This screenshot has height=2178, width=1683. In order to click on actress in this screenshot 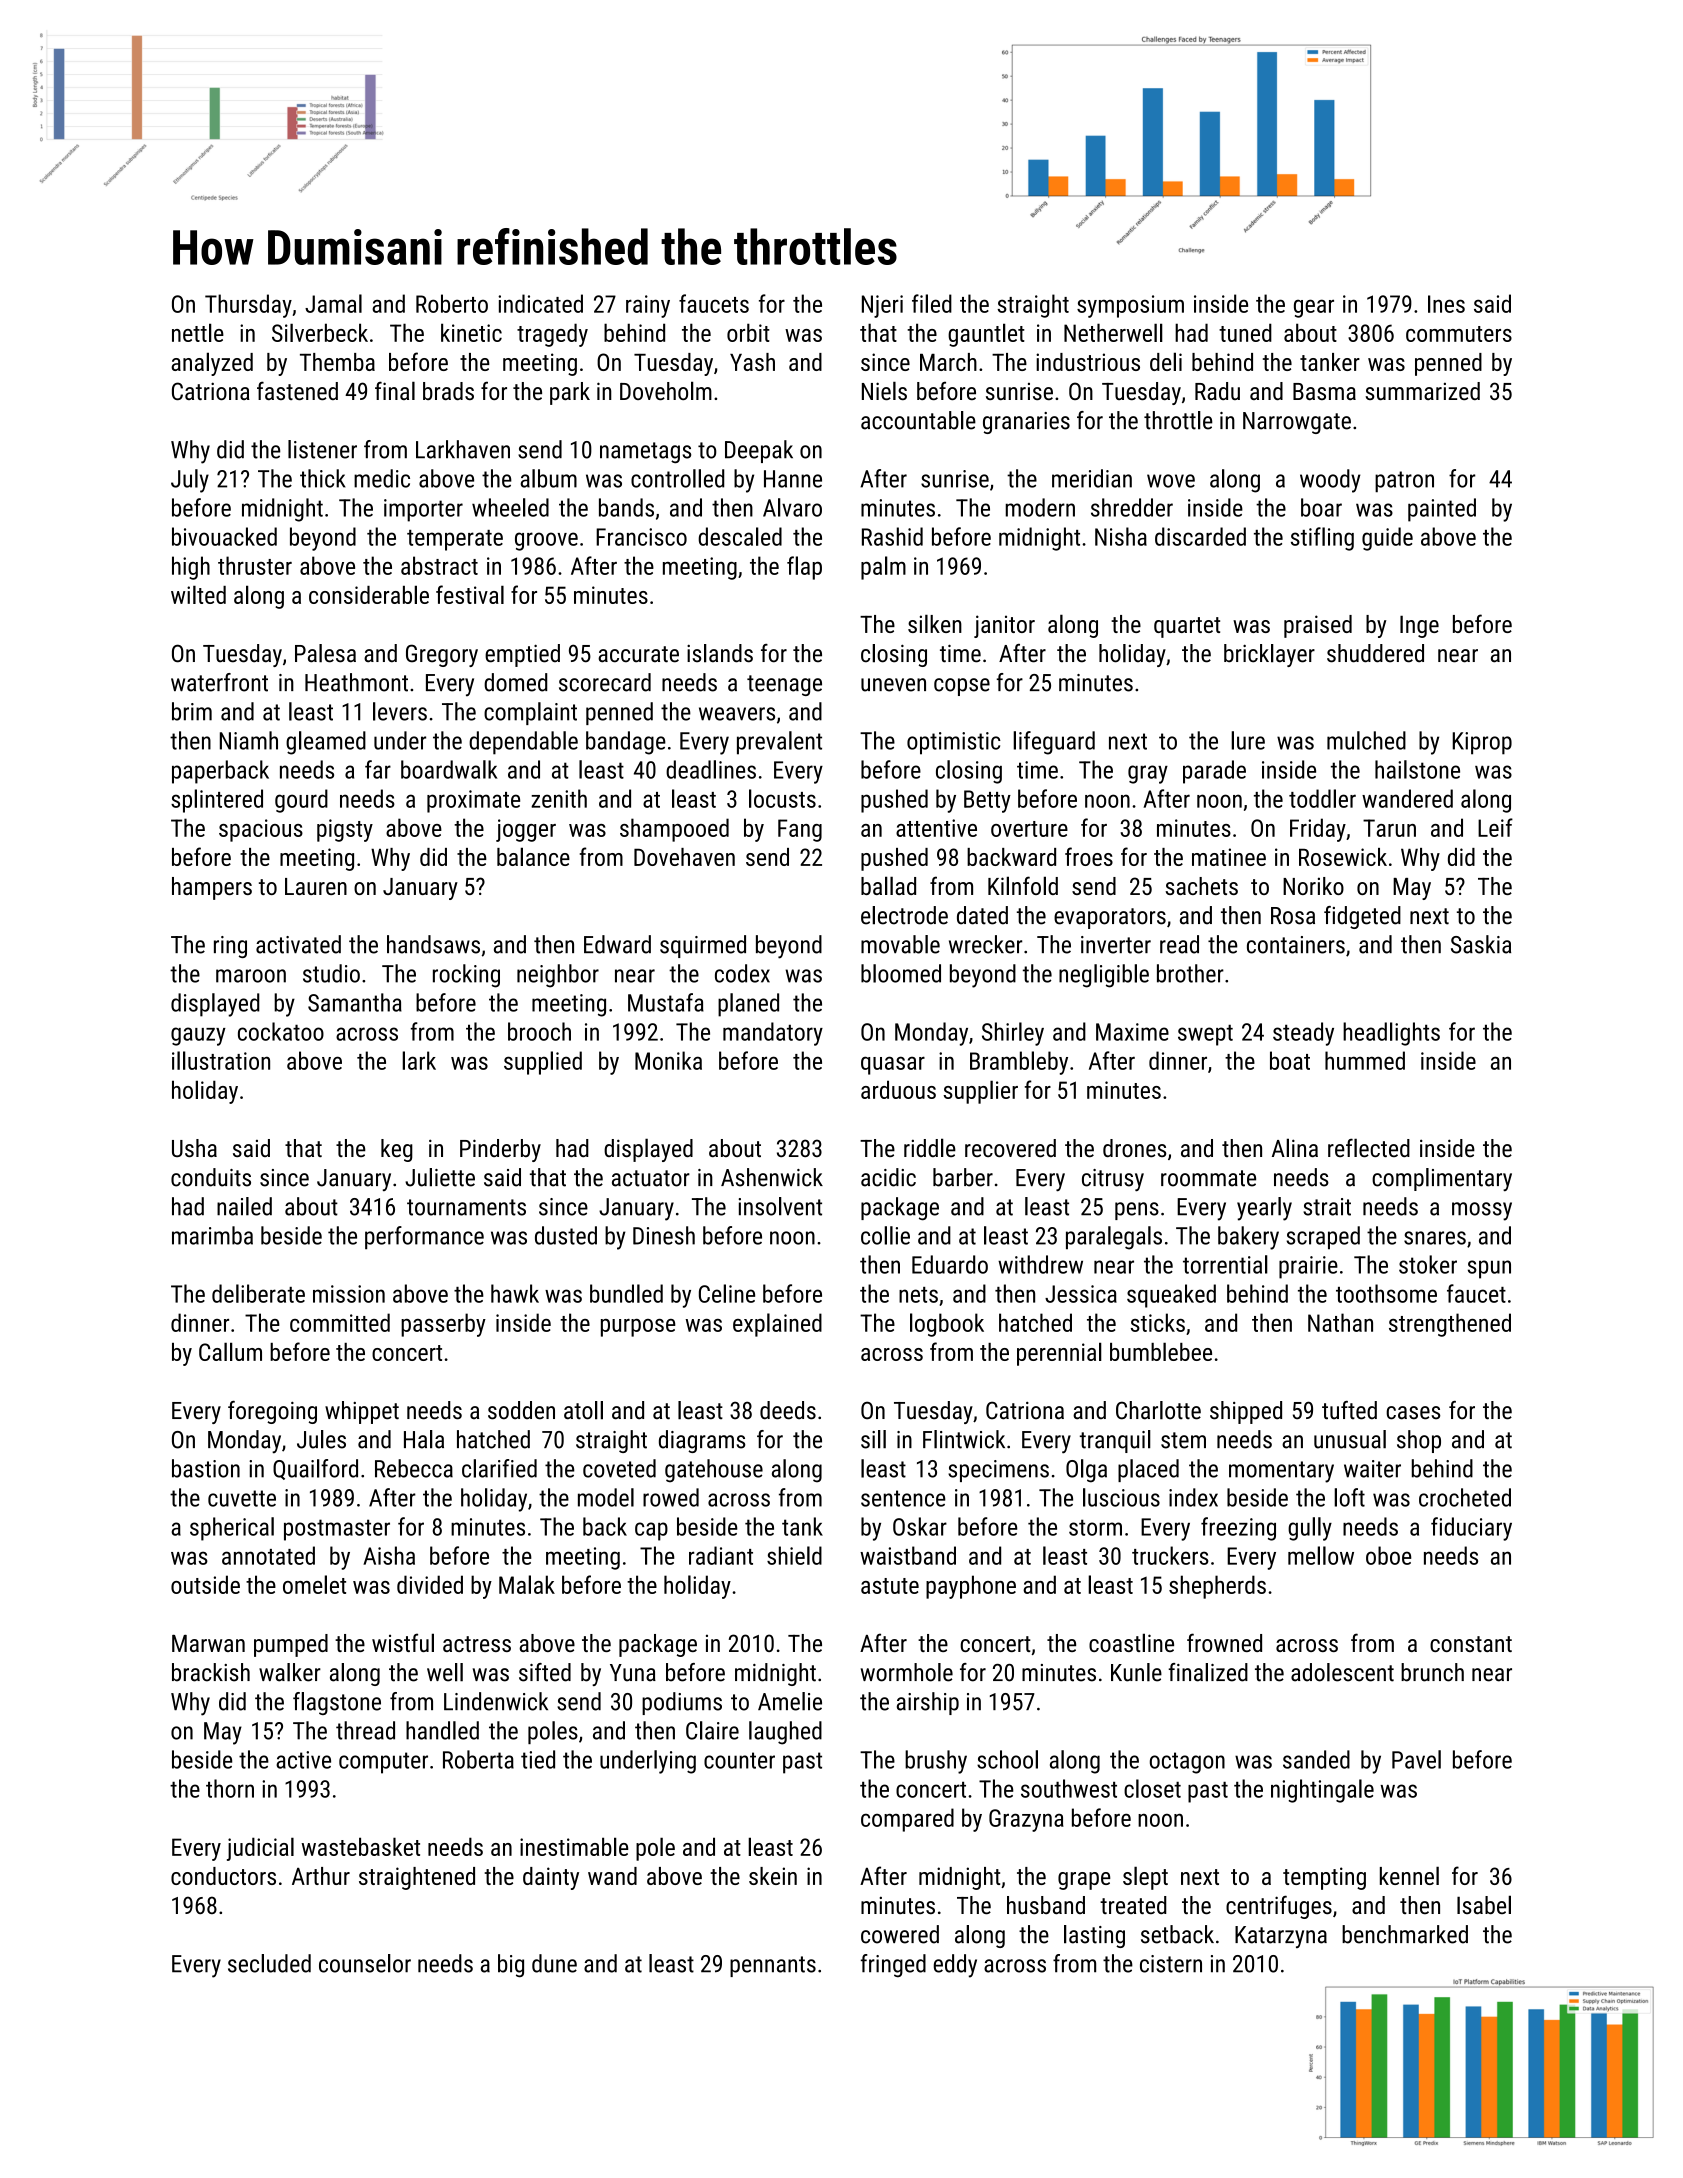, I will do `click(477, 1644)`.
